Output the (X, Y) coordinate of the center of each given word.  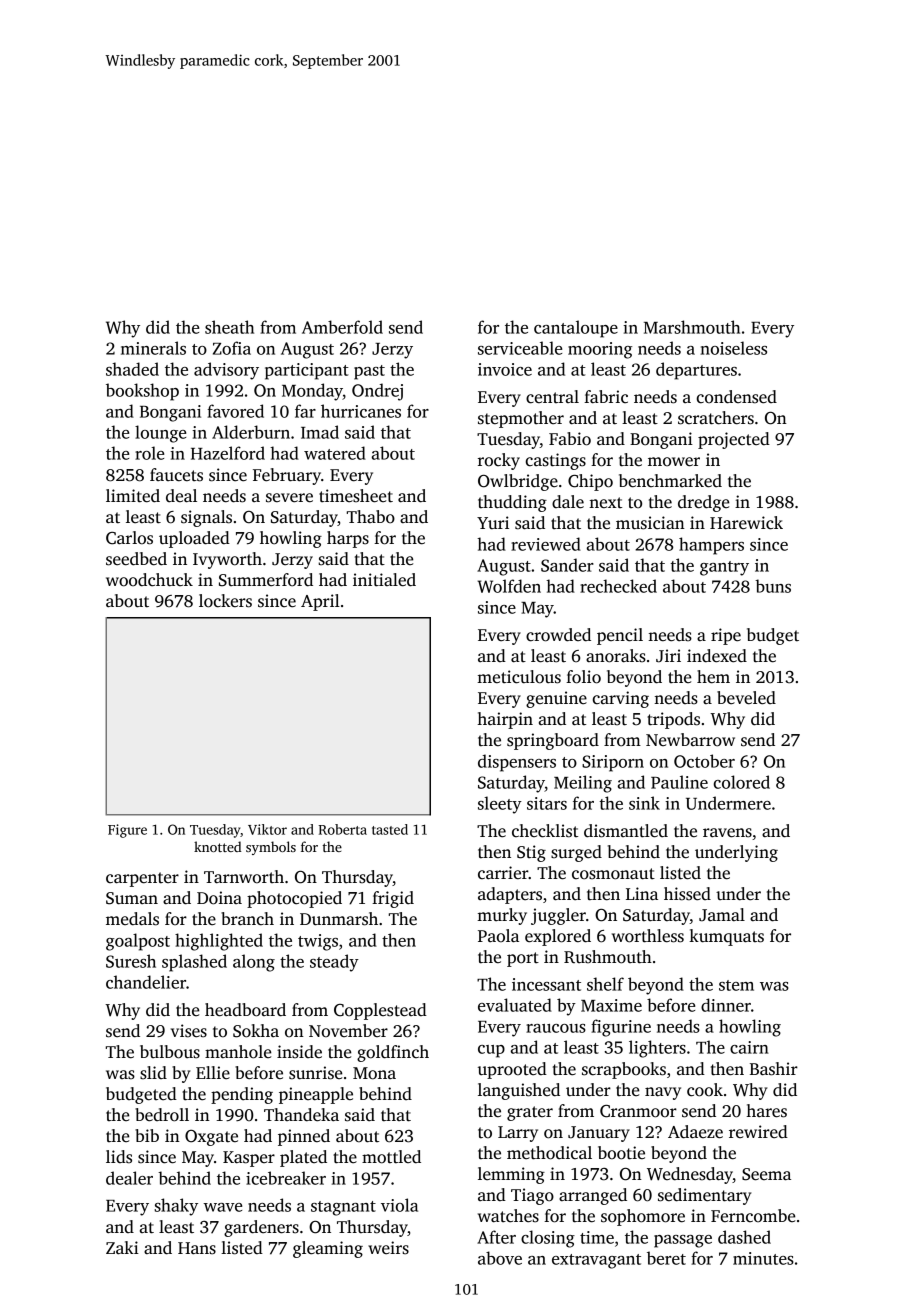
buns (773, 586)
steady (334, 963)
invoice (505, 369)
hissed (687, 894)
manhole (238, 1052)
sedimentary (704, 1196)
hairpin (505, 720)
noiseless (734, 348)
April (320, 602)
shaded (132, 369)
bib (147, 1135)
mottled (391, 1157)
